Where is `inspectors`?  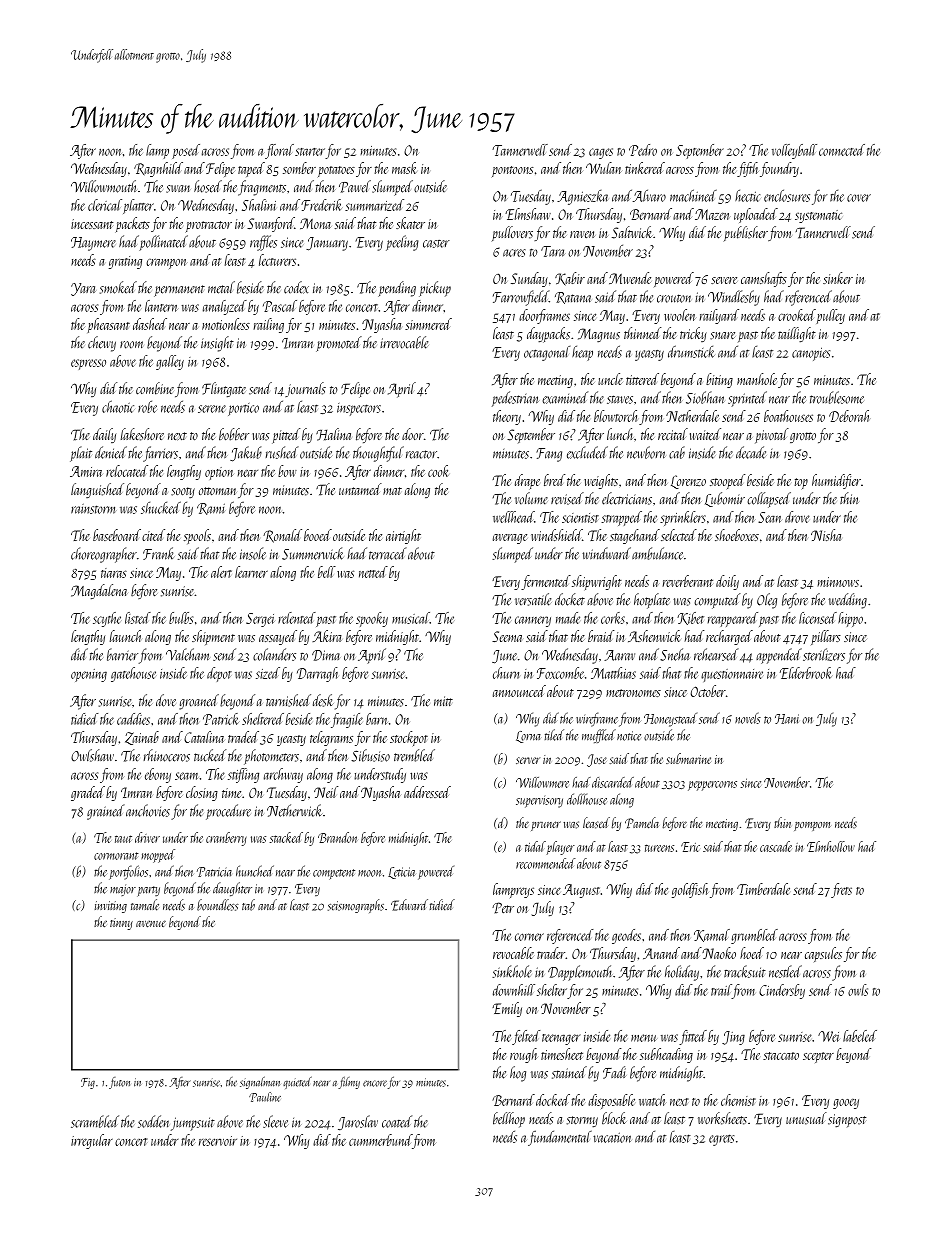
inspectors is located at coordinates (359, 409).
